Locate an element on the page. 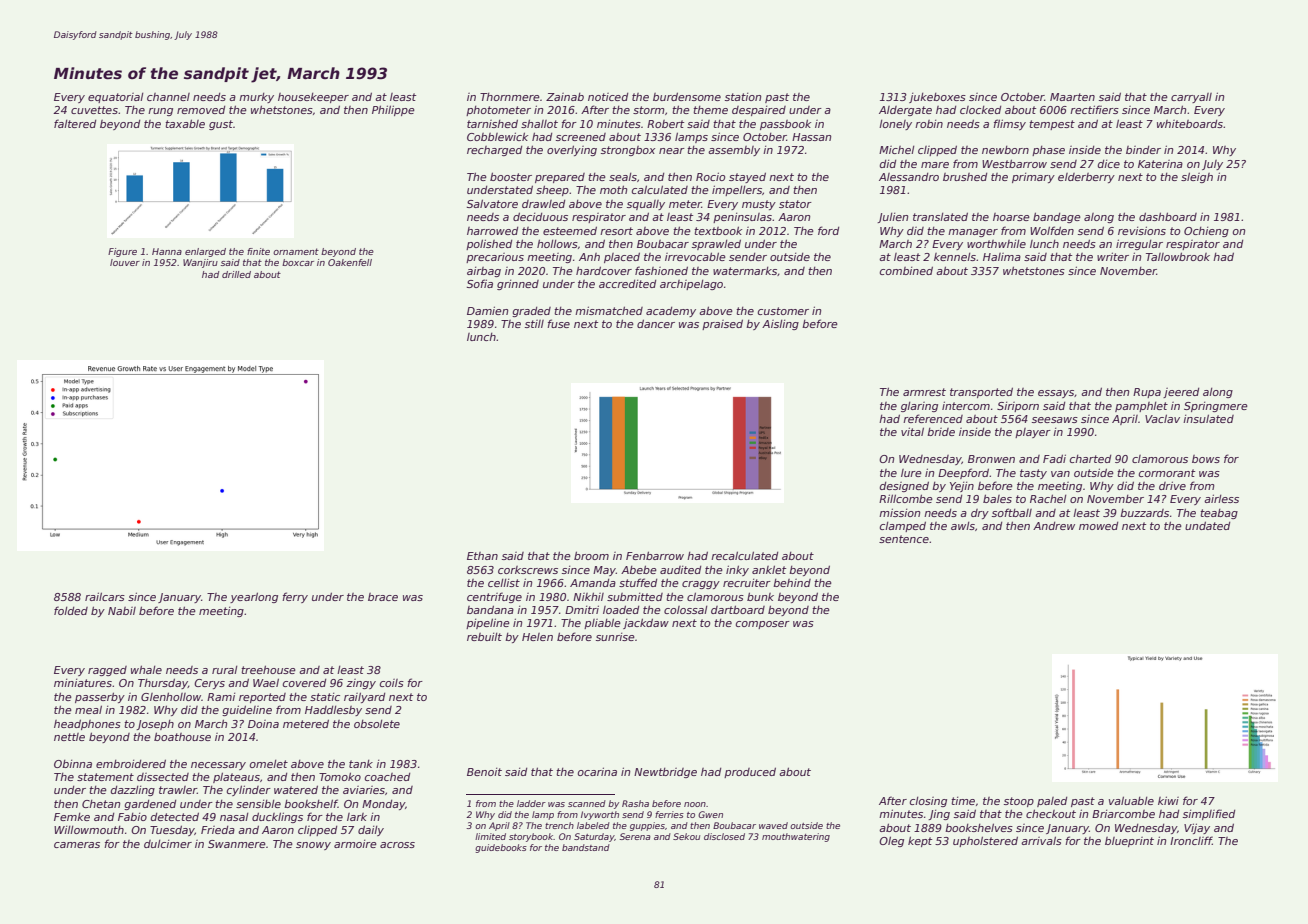  embroidered is located at coordinates (131, 763).
